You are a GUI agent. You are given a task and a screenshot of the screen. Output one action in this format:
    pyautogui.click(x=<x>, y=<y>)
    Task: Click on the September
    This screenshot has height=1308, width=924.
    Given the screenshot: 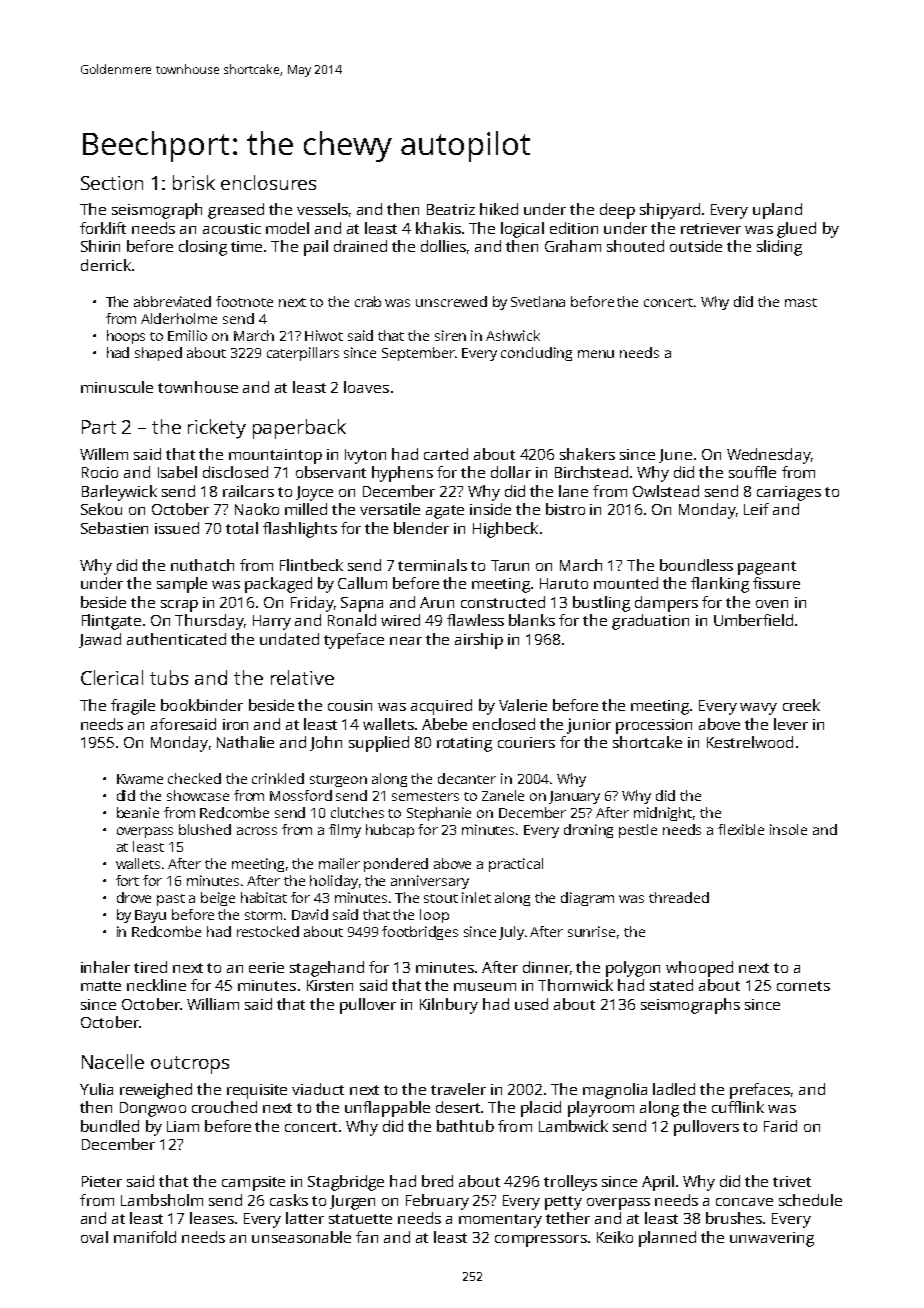 What is the action you would take?
    pyautogui.click(x=418, y=354)
